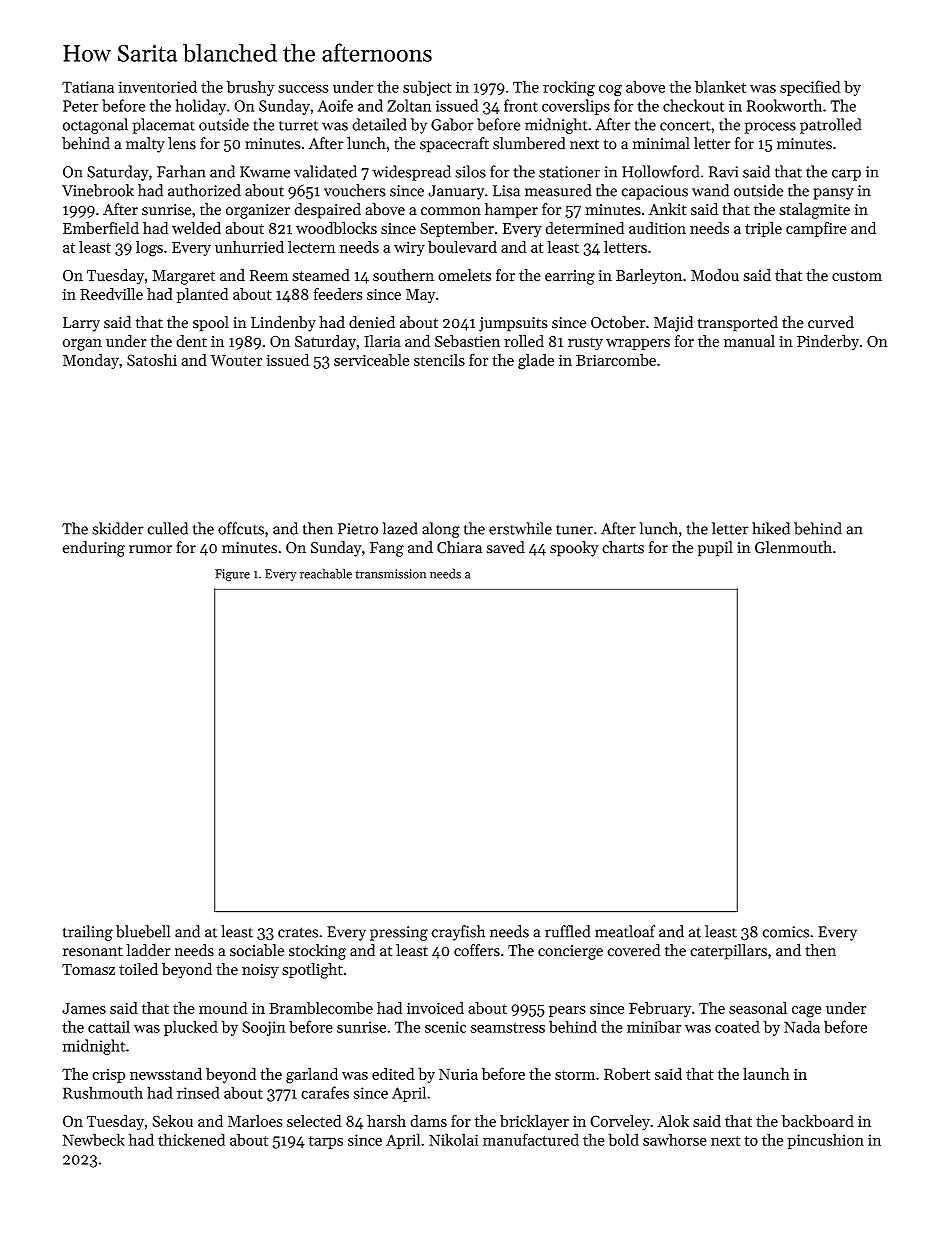 The width and height of the image is (952, 1233). What do you see at coordinates (785, 932) in the image?
I see `comics` at bounding box center [785, 932].
